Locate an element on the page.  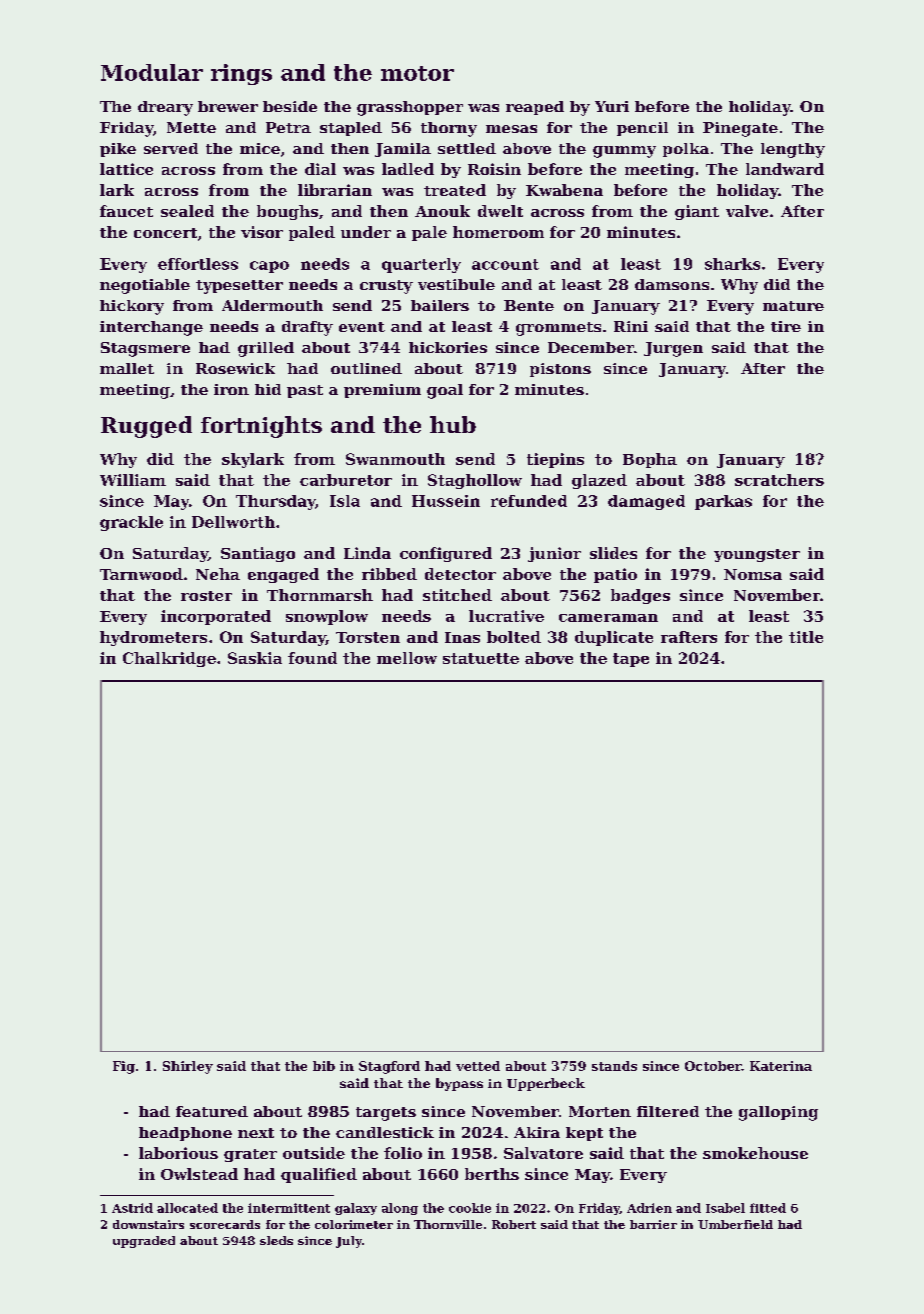
scratchers is located at coordinates (779, 480).
